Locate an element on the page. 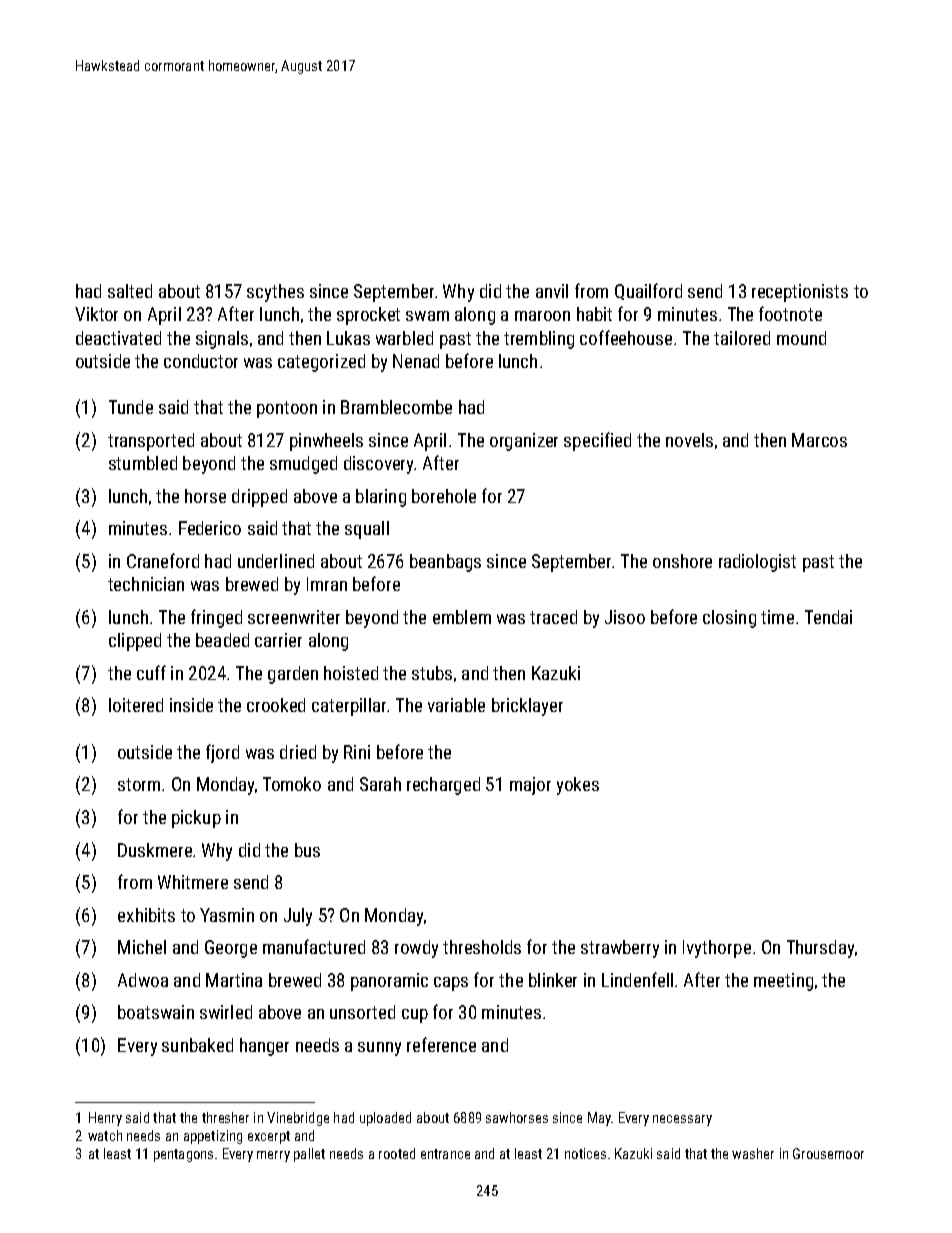 The height and width of the page is (1233, 952). swam is located at coordinates (427, 316).
